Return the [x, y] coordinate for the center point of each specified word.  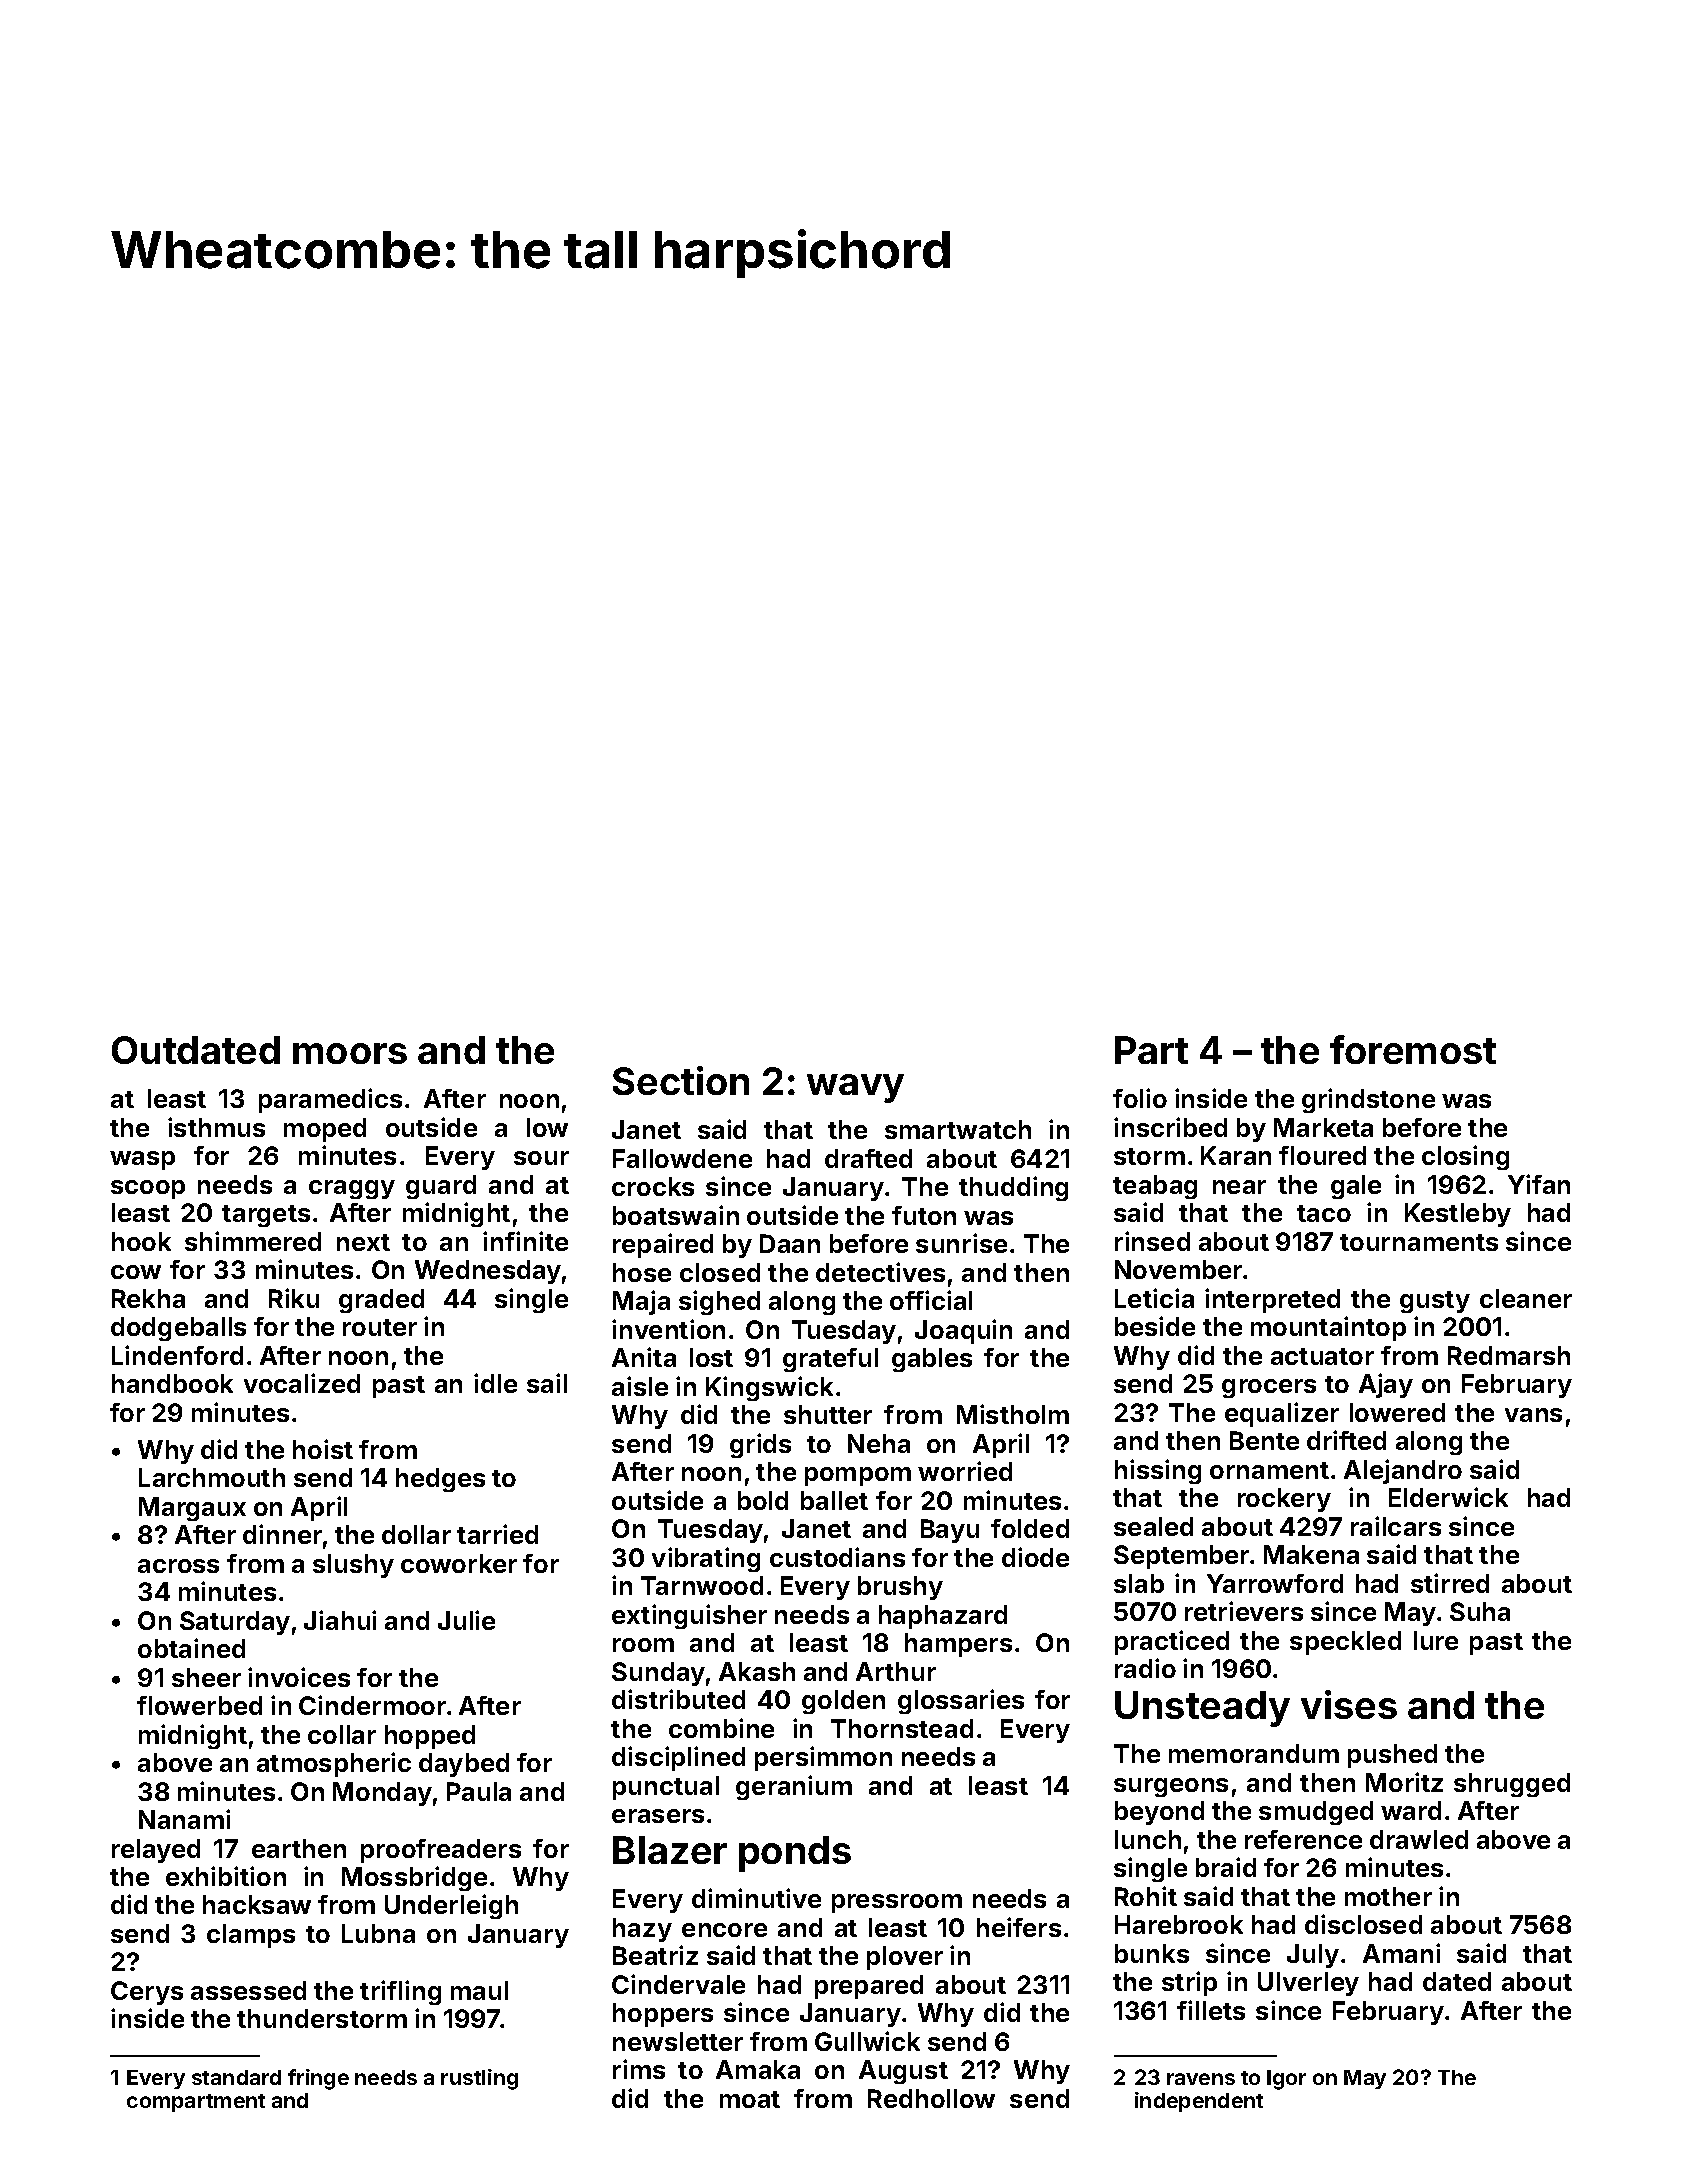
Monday [382, 1794]
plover [905, 1958]
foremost [1413, 1049]
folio [1140, 1098]
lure [1436, 1640]
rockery [1284, 1500]
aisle [640, 1386]
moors [350, 1053]
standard [236, 2077]
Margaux [192, 1509]
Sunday [658, 1674]
